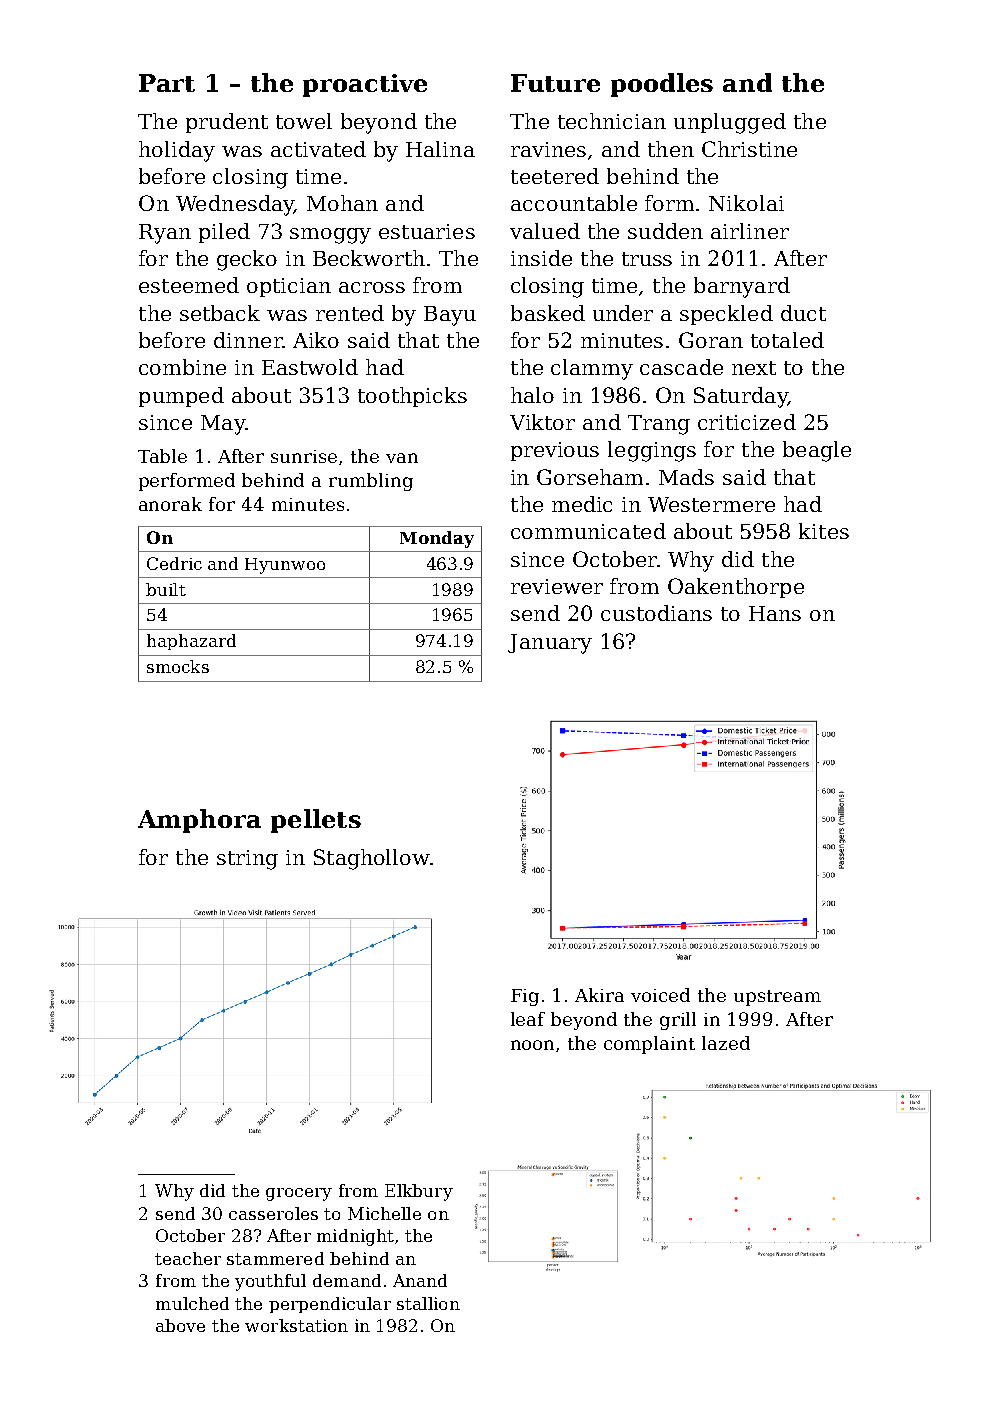 The width and height of the screenshot is (992, 1409). What do you see at coordinates (746, 203) in the screenshot?
I see `Nikolai` at bounding box center [746, 203].
